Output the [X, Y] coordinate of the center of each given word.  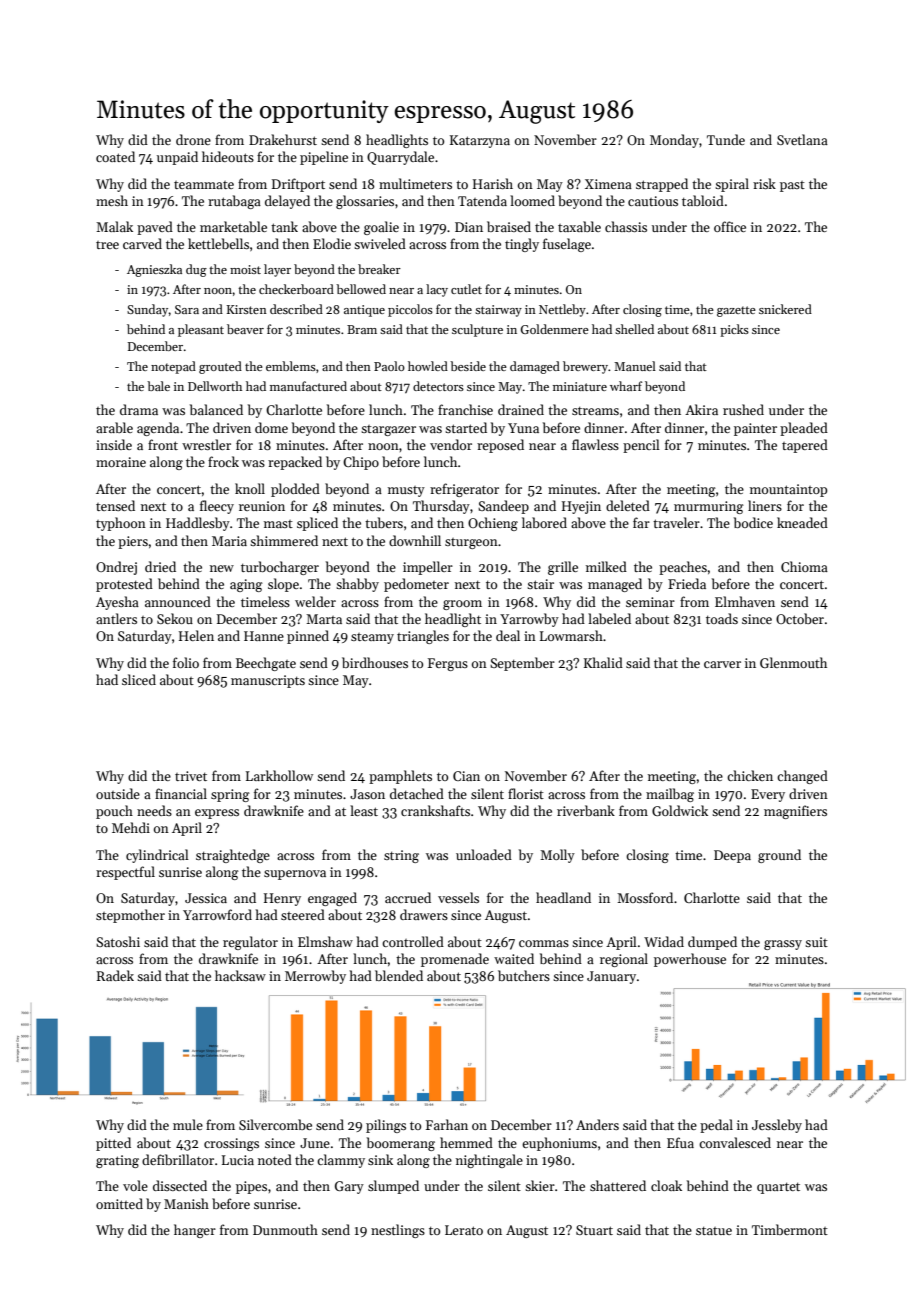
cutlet [466, 289]
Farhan [447, 1124]
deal [508, 635]
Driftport [298, 185]
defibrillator [178, 1159]
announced [178, 601]
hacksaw [240, 975]
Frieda [687, 583]
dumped [712, 943]
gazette [736, 311]
